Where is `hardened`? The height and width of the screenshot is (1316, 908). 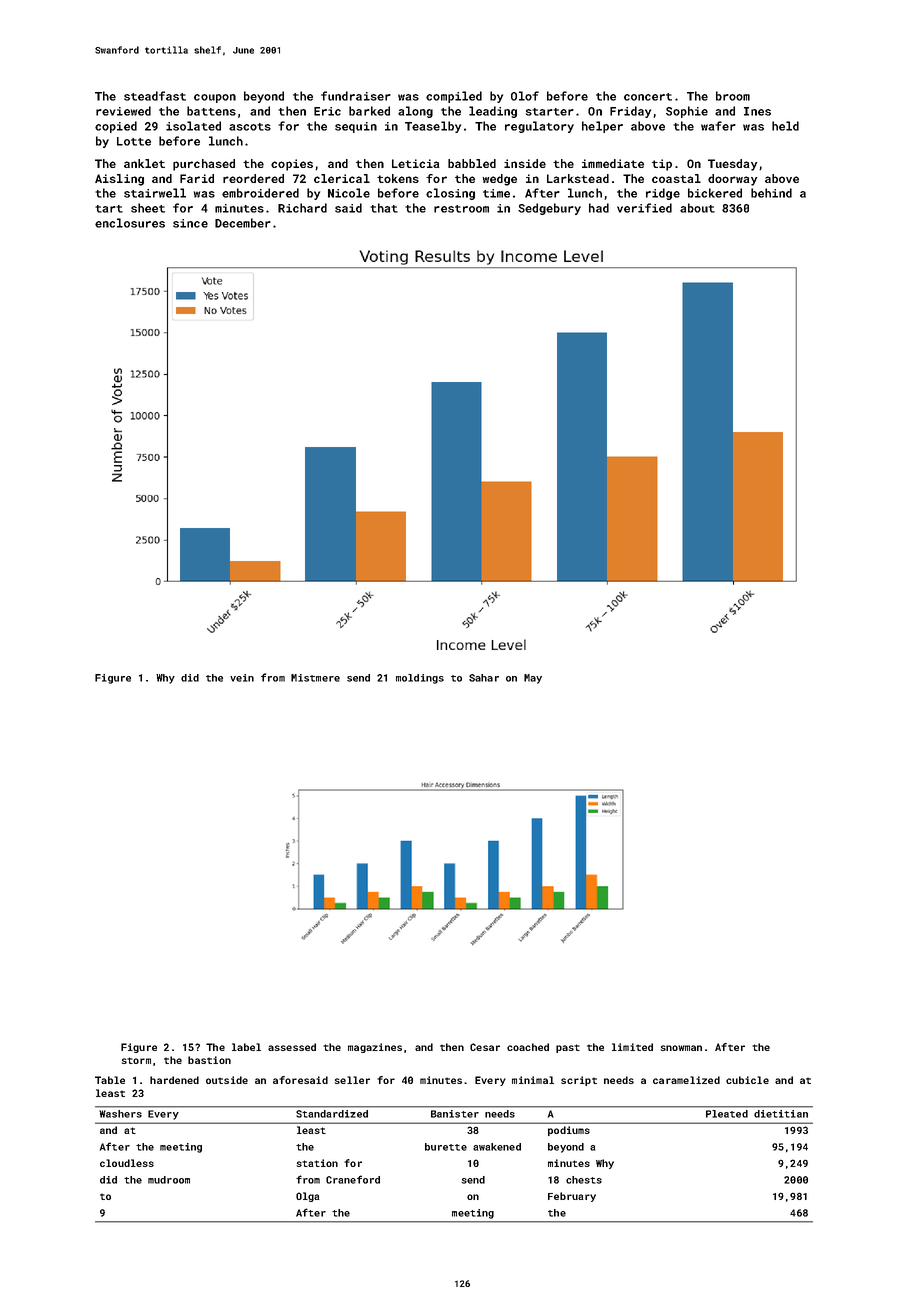 hardened is located at coordinates (174, 1080).
